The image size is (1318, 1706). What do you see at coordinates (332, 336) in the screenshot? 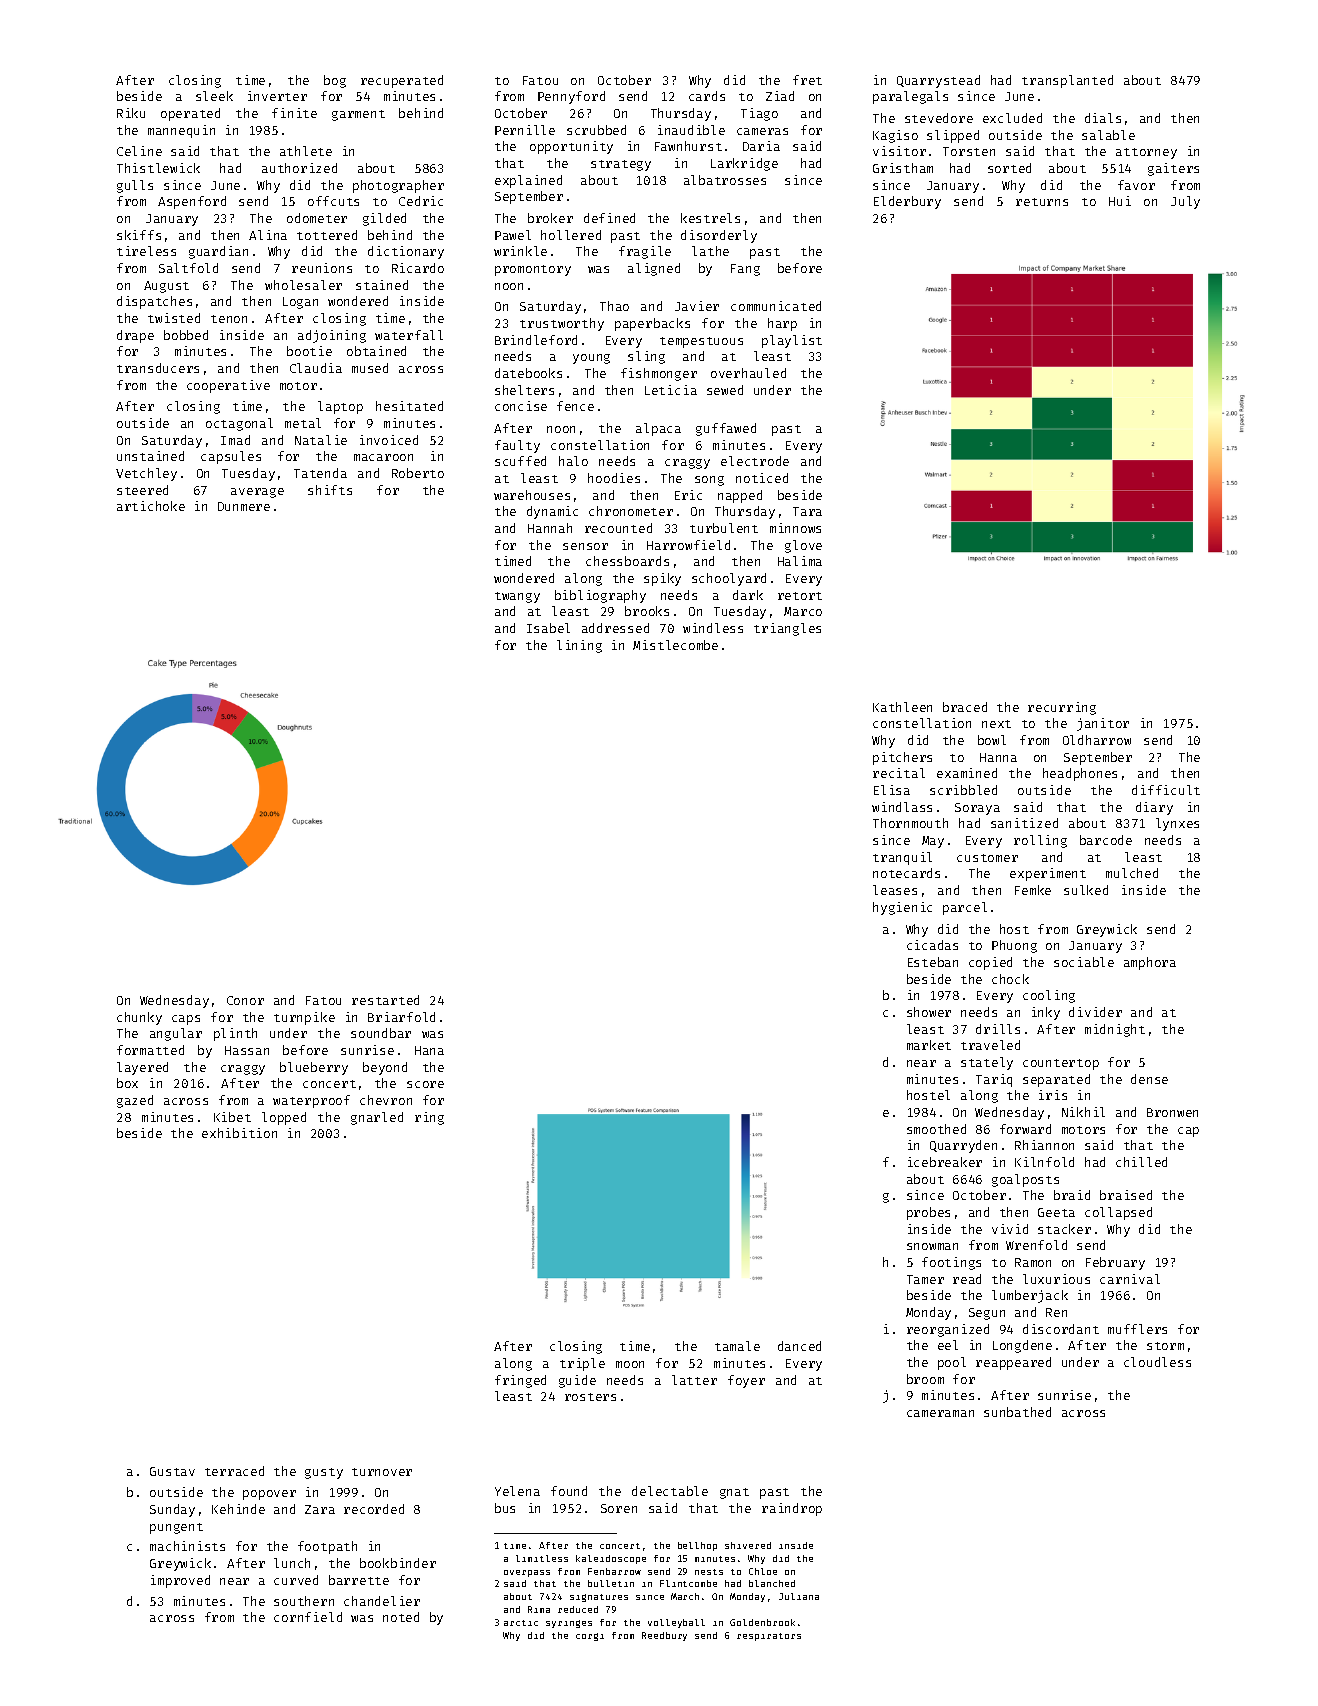
I see `adjoining` at bounding box center [332, 336].
